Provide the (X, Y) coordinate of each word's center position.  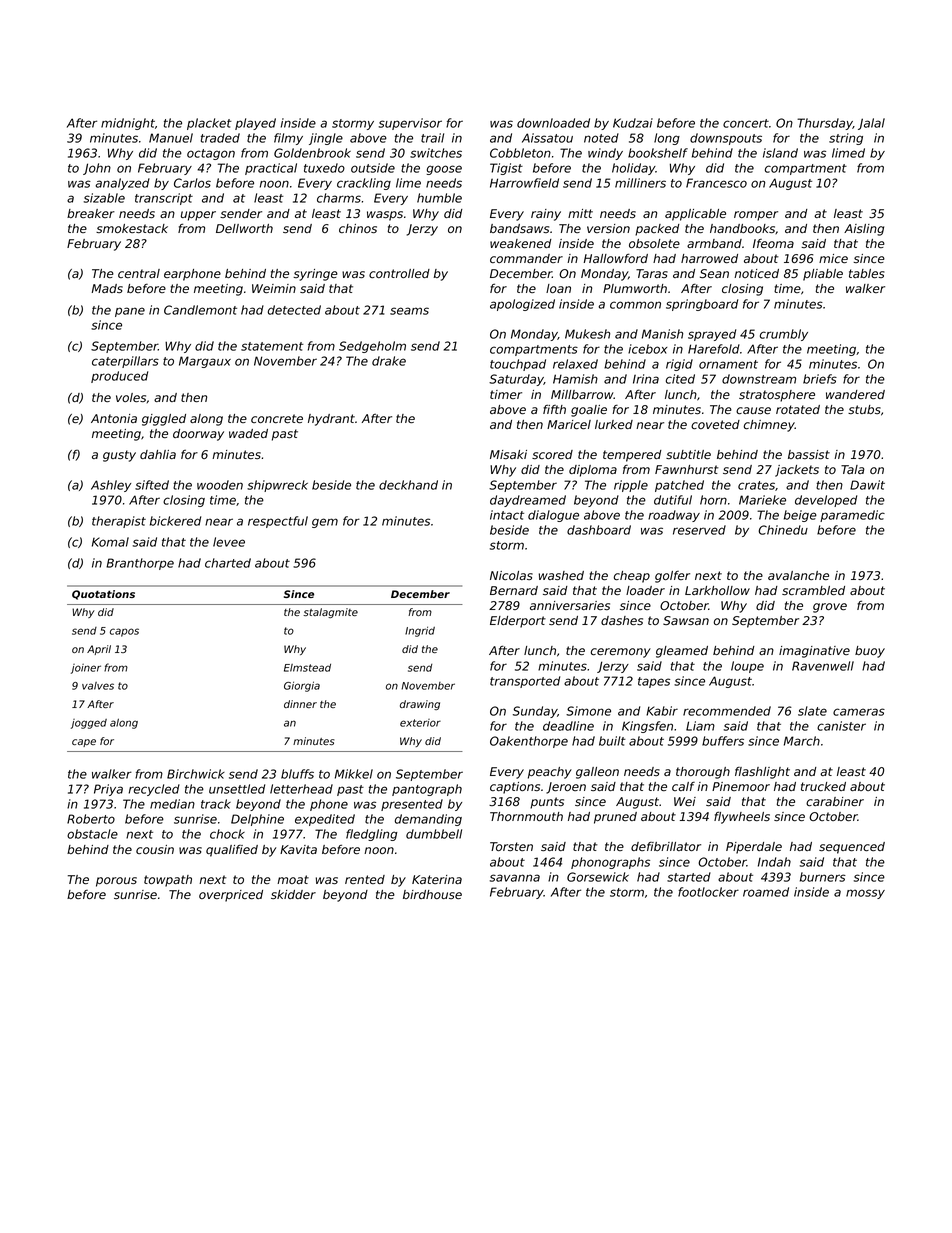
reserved (699, 530)
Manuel (171, 138)
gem (325, 523)
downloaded (553, 123)
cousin (155, 849)
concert (746, 123)
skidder (293, 894)
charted (228, 563)
